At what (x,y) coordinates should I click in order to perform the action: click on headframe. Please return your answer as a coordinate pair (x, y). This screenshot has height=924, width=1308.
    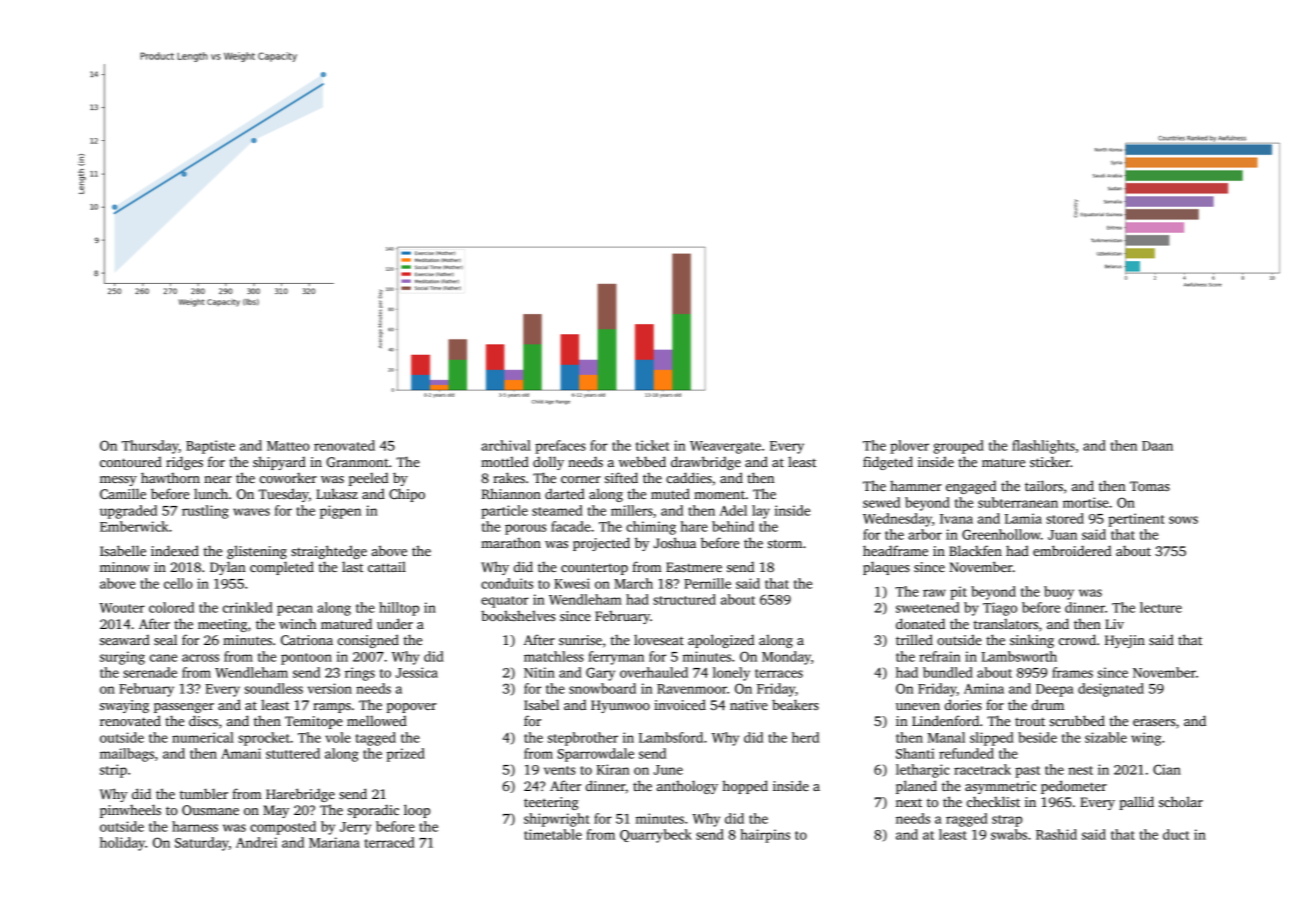
    Looking at the image, I should click on (895, 550).
